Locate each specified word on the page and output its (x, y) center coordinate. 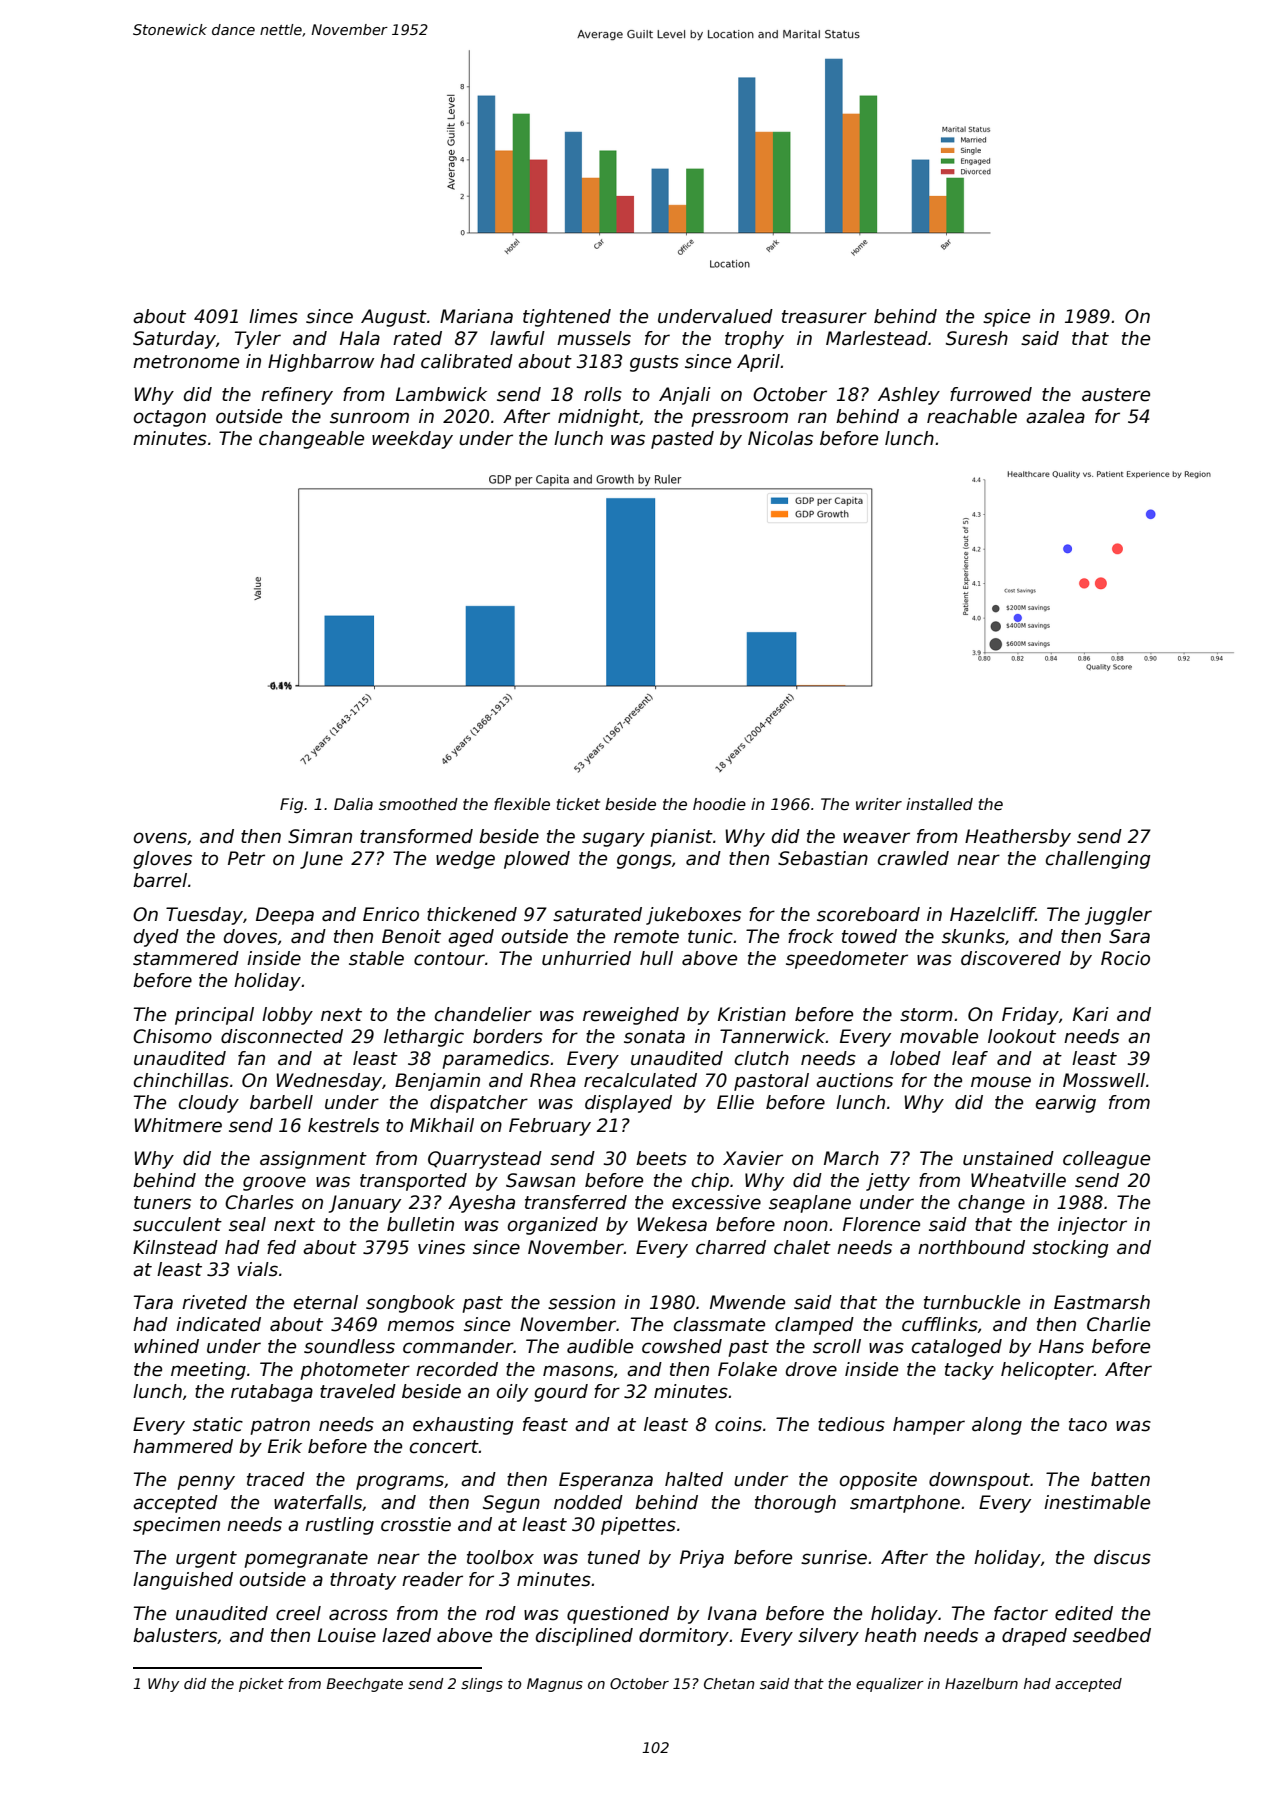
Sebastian (823, 858)
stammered (186, 958)
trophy (754, 340)
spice (1006, 318)
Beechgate (364, 1685)
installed (939, 804)
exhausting (463, 1426)
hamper (929, 1426)
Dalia (353, 804)
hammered (183, 1446)
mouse (1001, 1082)
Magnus (555, 1685)
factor (1021, 1613)
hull (656, 958)
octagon (170, 418)
